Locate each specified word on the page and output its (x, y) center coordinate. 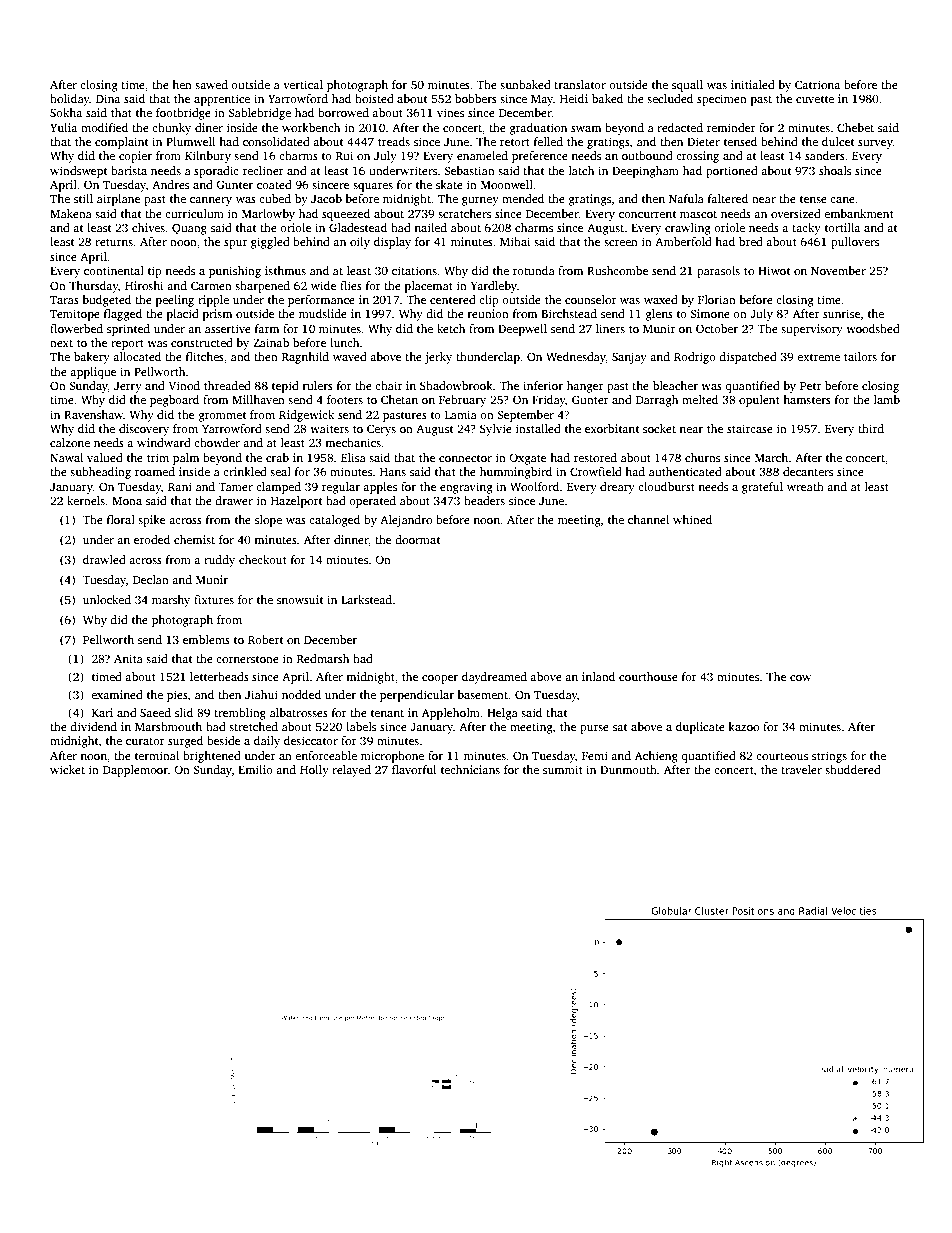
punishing (235, 272)
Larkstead (366, 599)
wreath (805, 486)
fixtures (214, 599)
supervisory (812, 330)
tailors (860, 356)
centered (453, 299)
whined (692, 519)
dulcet (838, 141)
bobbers (476, 98)
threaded (227, 385)
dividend (93, 726)
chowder (217, 442)
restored (595, 457)
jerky (438, 358)
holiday (70, 100)
